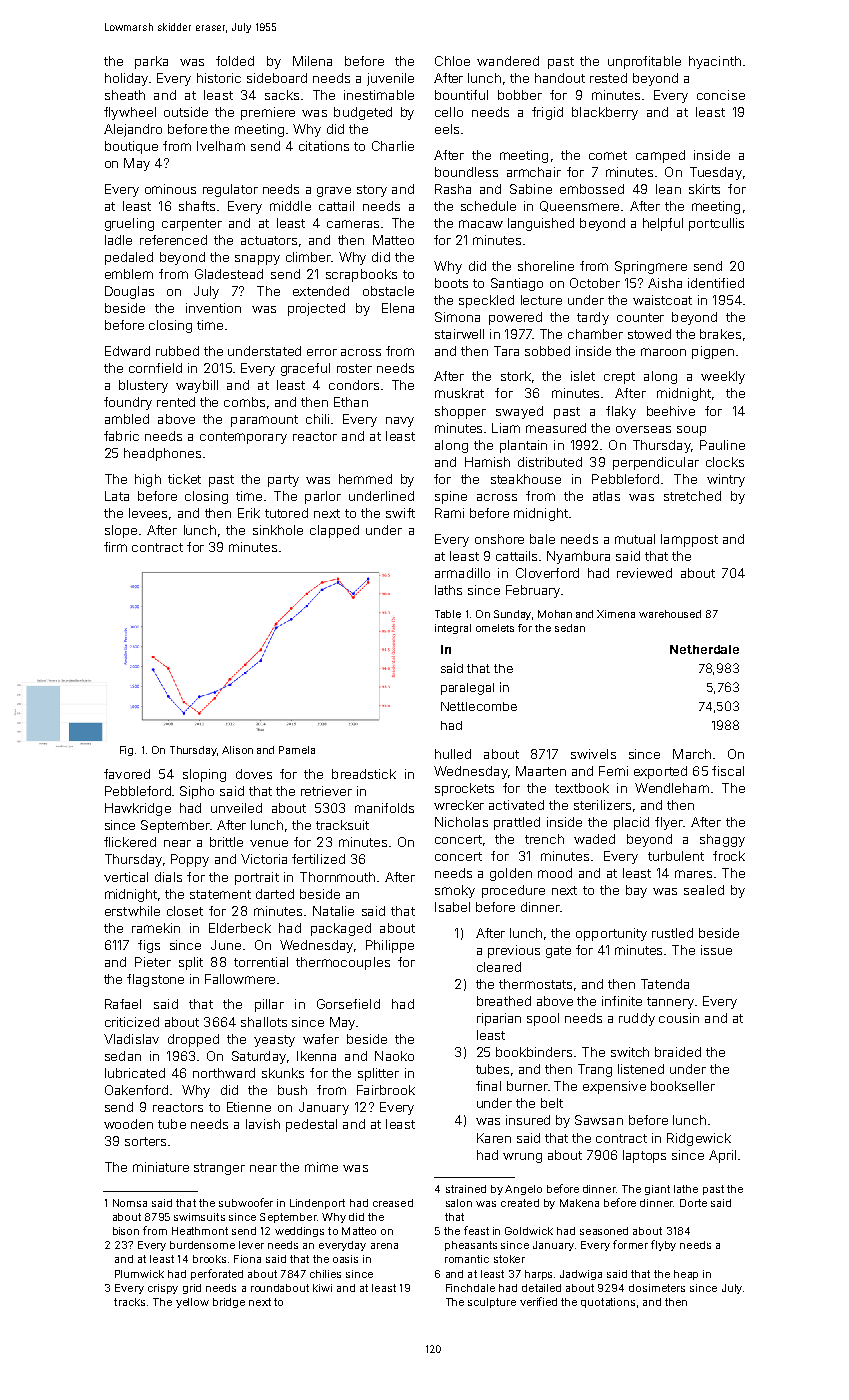 This document has width=849, height=1400. Describe the element at coordinates (665, 984) in the document. I see `Tatenda` at that location.
